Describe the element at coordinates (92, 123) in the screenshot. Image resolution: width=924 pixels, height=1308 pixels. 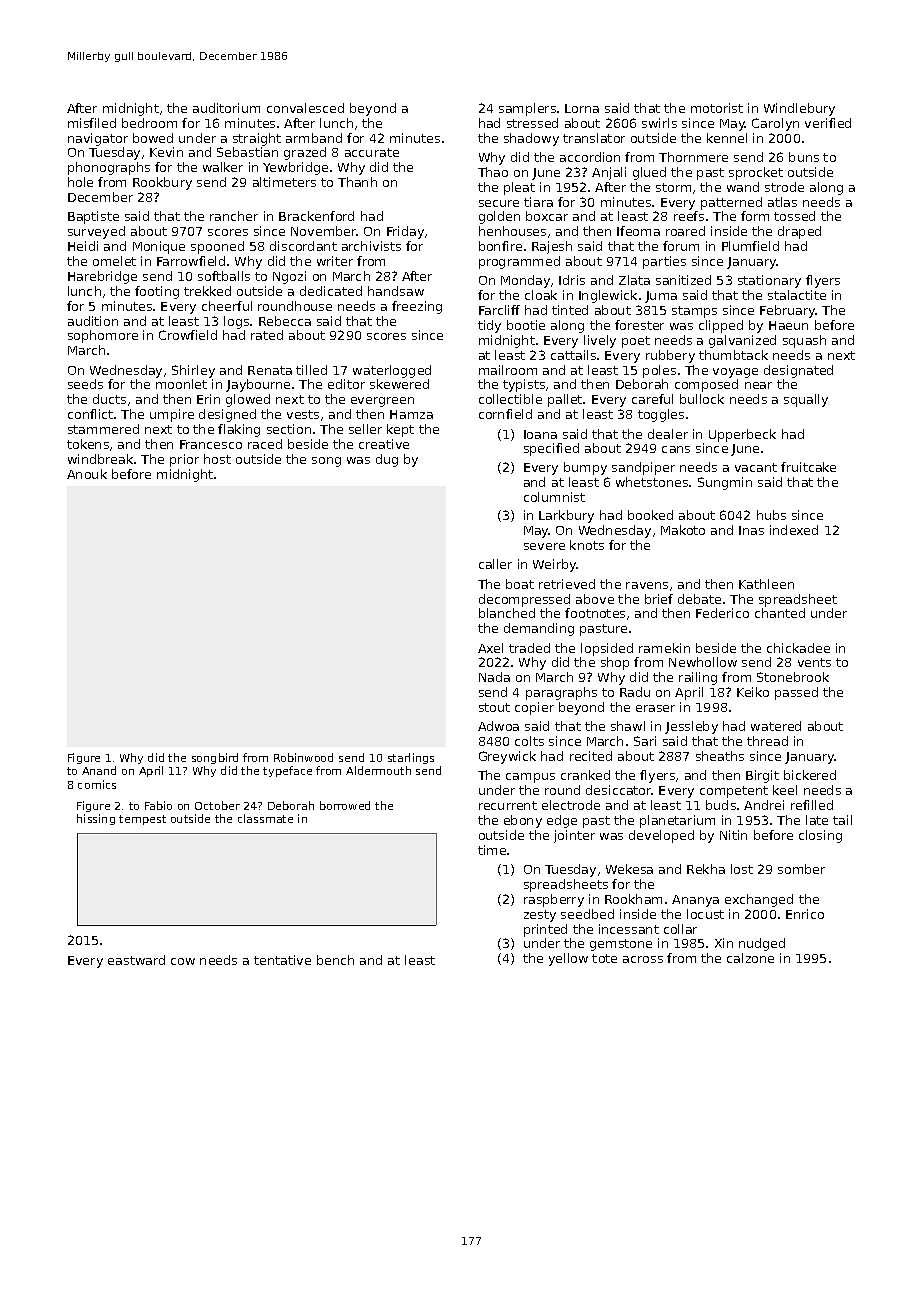
I see `misfiled` at that location.
